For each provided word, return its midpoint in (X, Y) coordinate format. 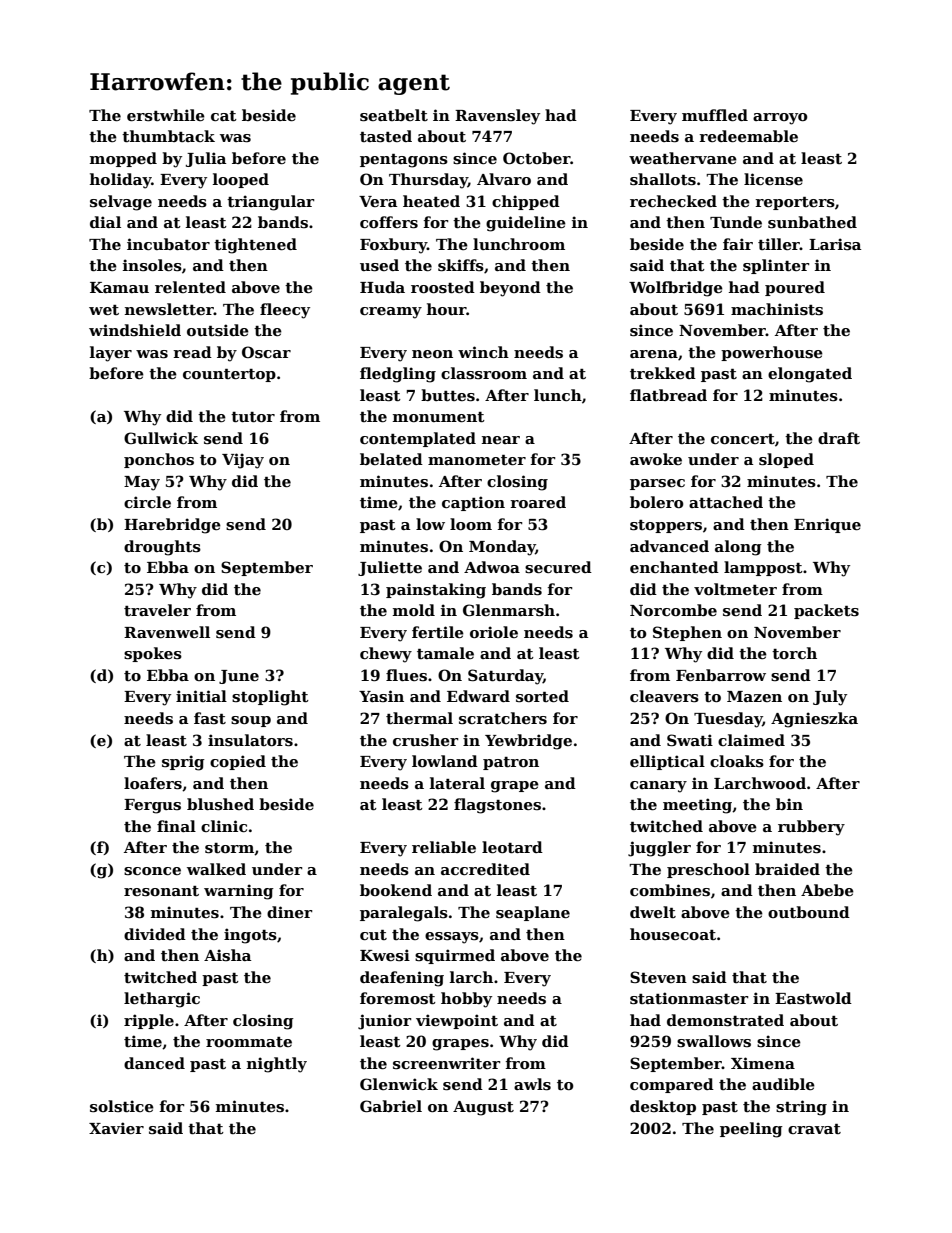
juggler (659, 849)
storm (230, 849)
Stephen (687, 633)
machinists (777, 309)
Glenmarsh (509, 610)
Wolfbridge (676, 289)
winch (483, 352)
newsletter (169, 309)
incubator (168, 244)
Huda (382, 287)
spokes (153, 654)
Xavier (116, 1128)
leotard (512, 847)
